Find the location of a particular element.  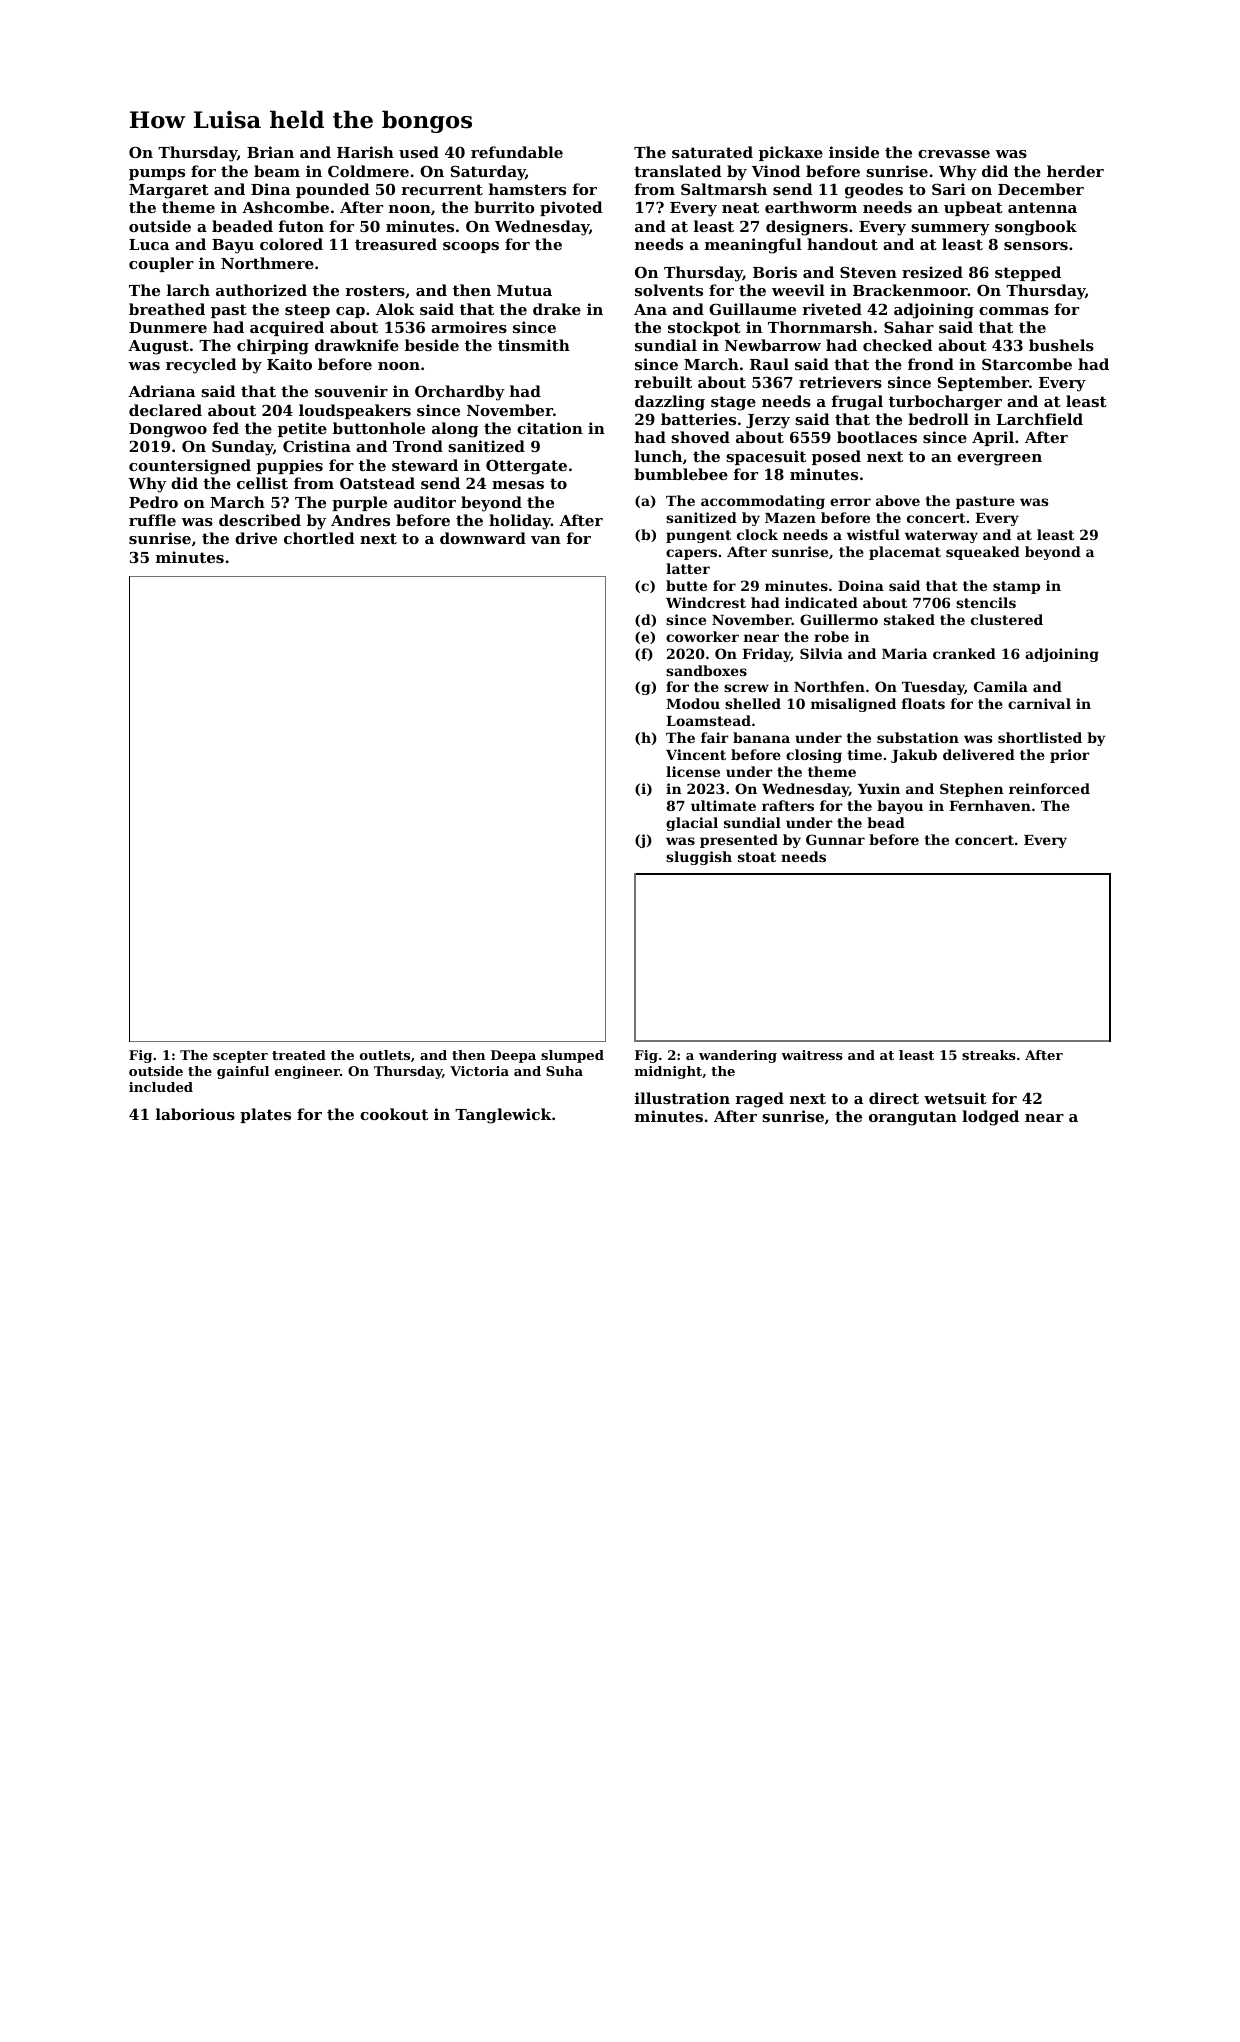

Dongwoo is located at coordinates (168, 430).
